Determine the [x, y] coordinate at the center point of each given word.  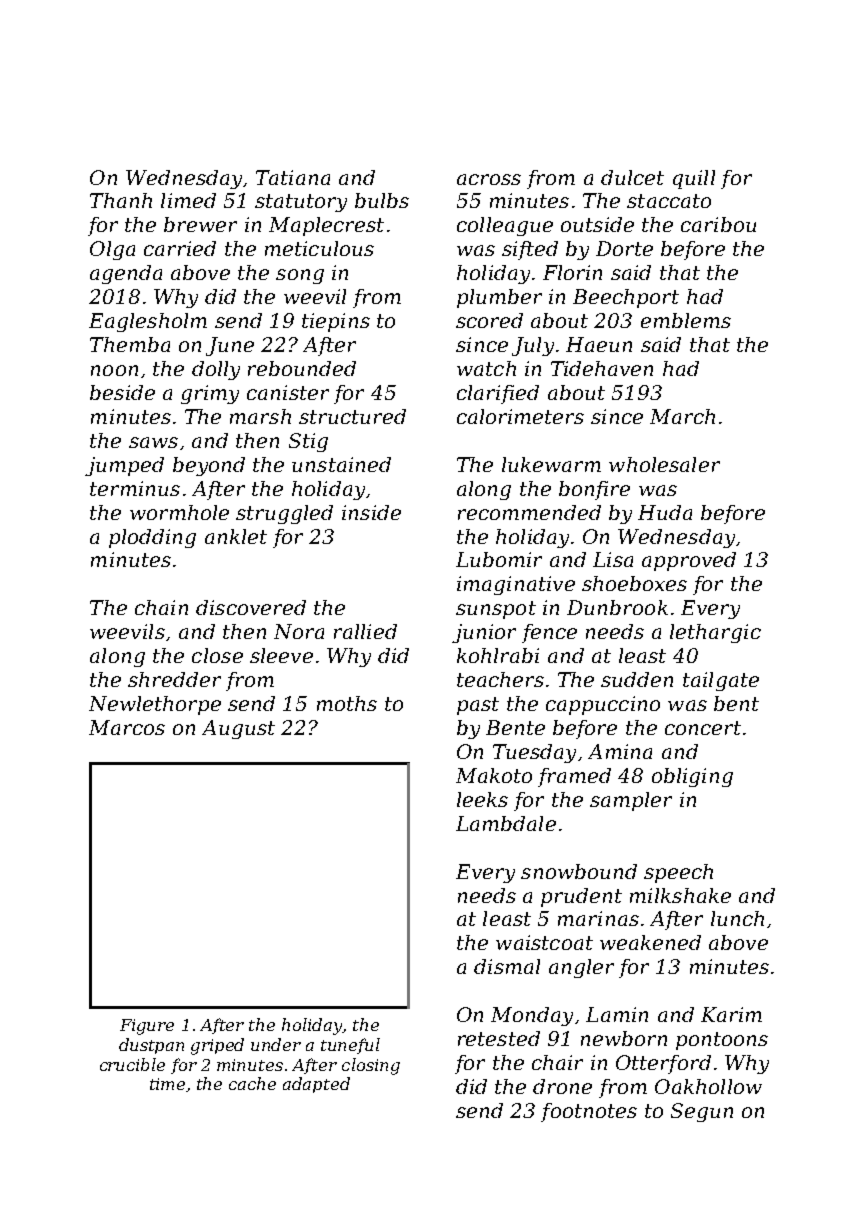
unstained [341, 464]
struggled [284, 514]
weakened [650, 942]
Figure [147, 1027]
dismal [507, 966]
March [682, 416]
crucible [132, 1064]
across [489, 179]
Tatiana [293, 177]
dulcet [632, 177]
